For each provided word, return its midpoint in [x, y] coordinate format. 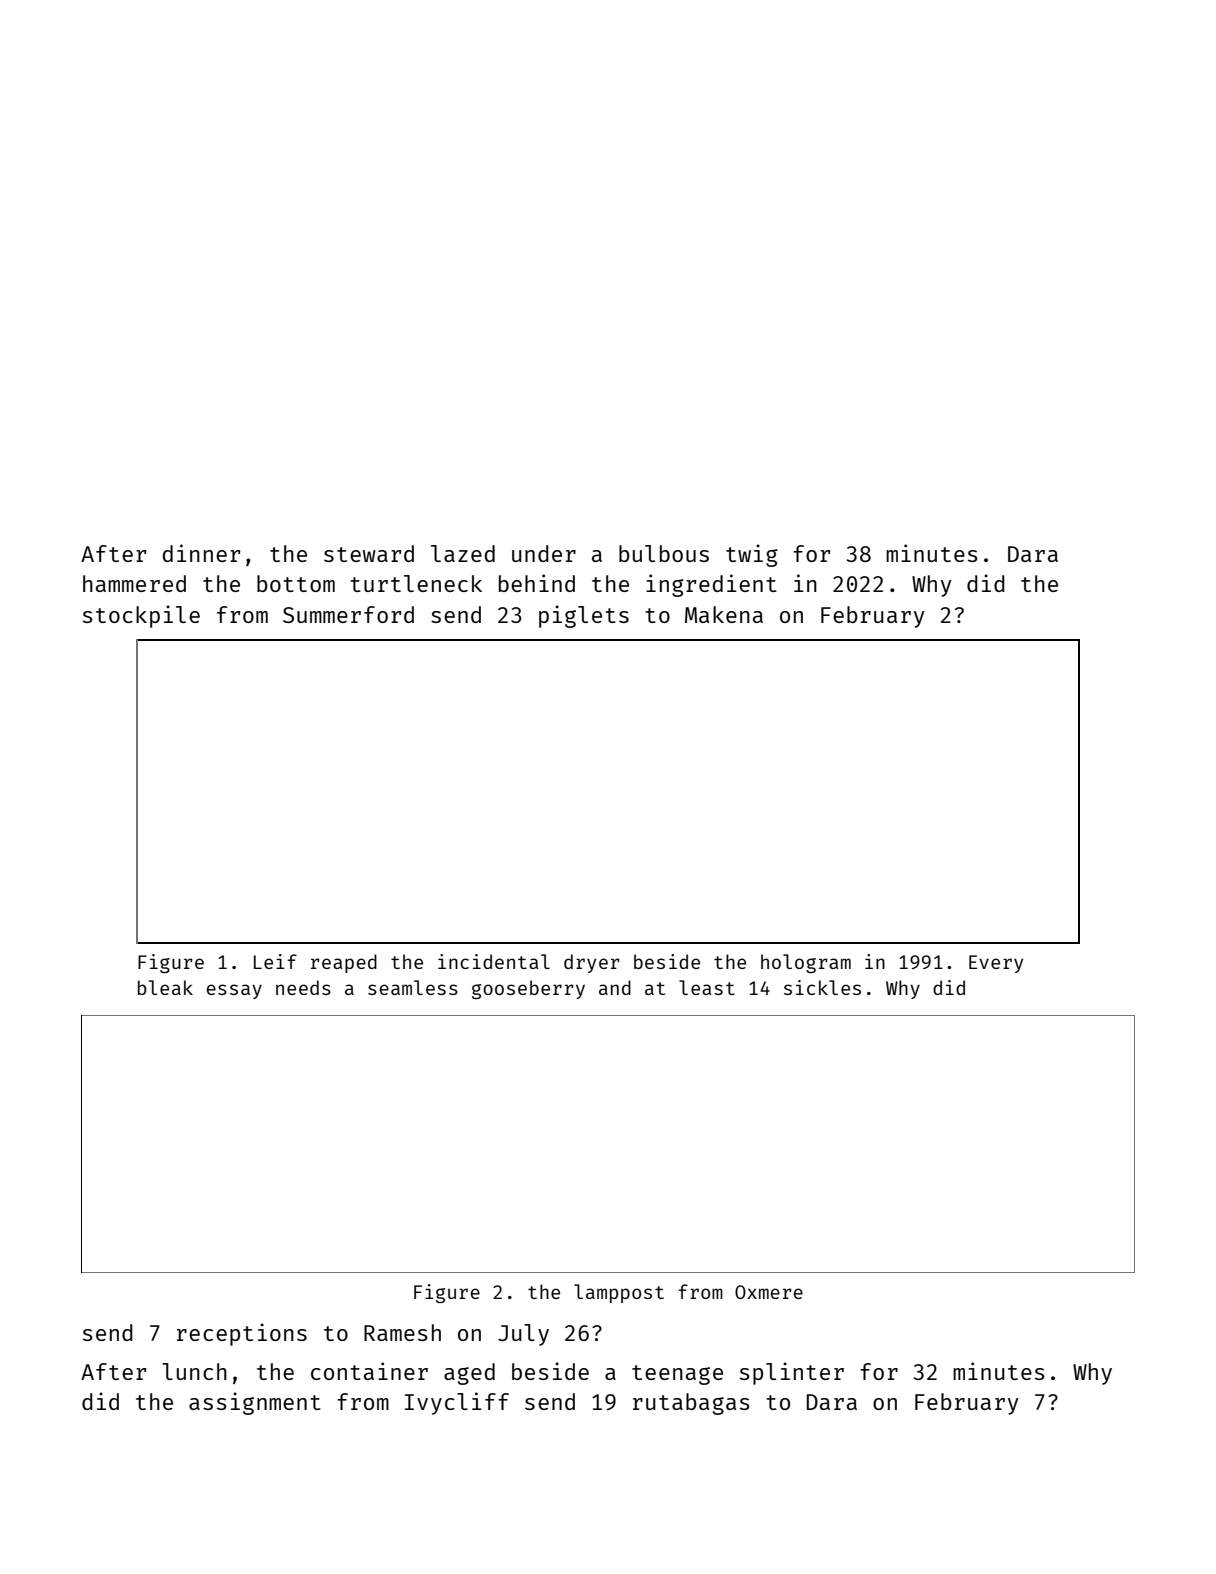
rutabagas [691, 1404]
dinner [201, 553]
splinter [792, 1373]
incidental [494, 961]
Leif [275, 961]
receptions [242, 1334]
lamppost [619, 1293]
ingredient [711, 585]
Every [996, 964]
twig [752, 555]
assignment [255, 1403]
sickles [822, 987]
